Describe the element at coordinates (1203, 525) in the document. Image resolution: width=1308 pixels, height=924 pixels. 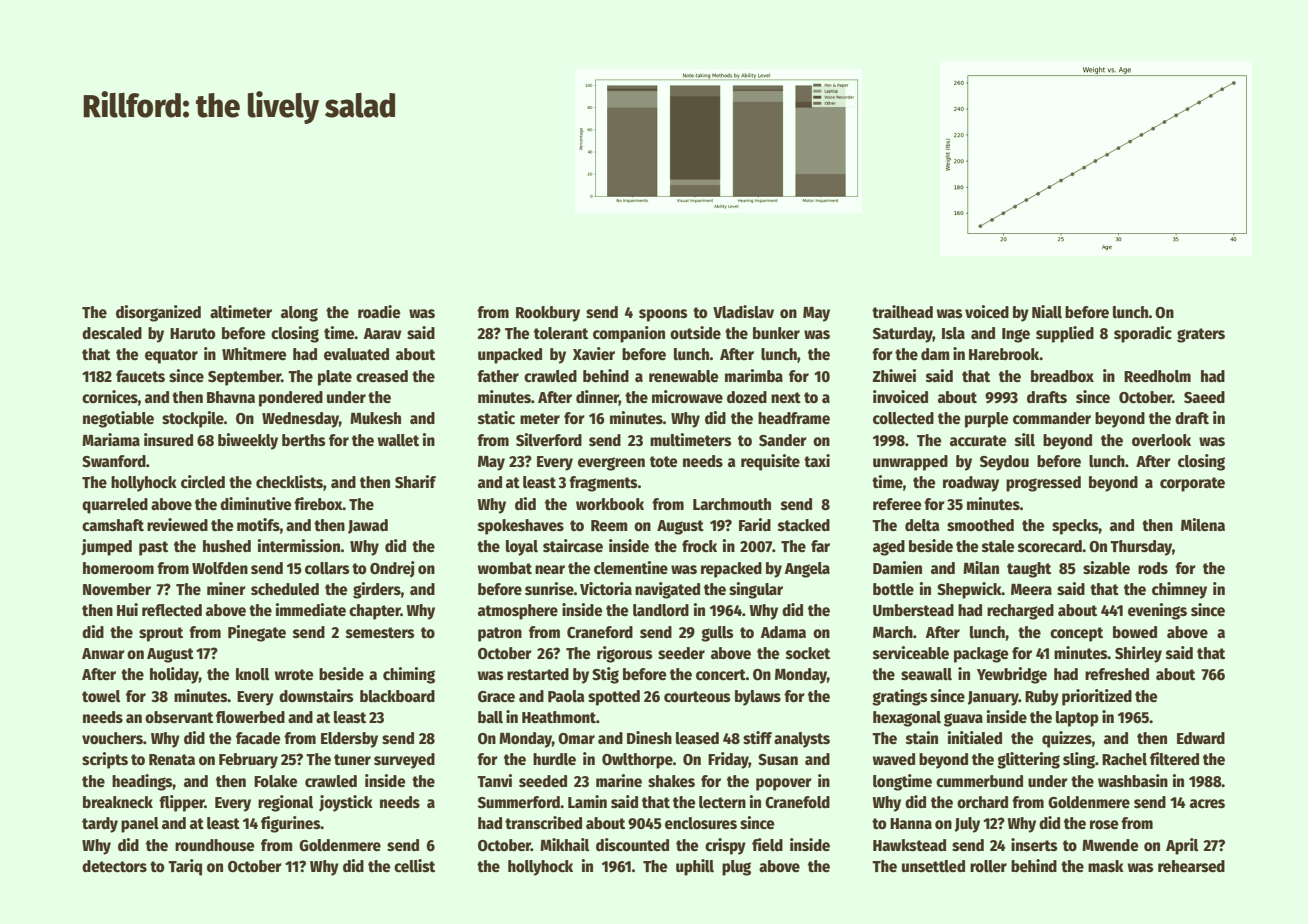
I see `Milena` at that location.
